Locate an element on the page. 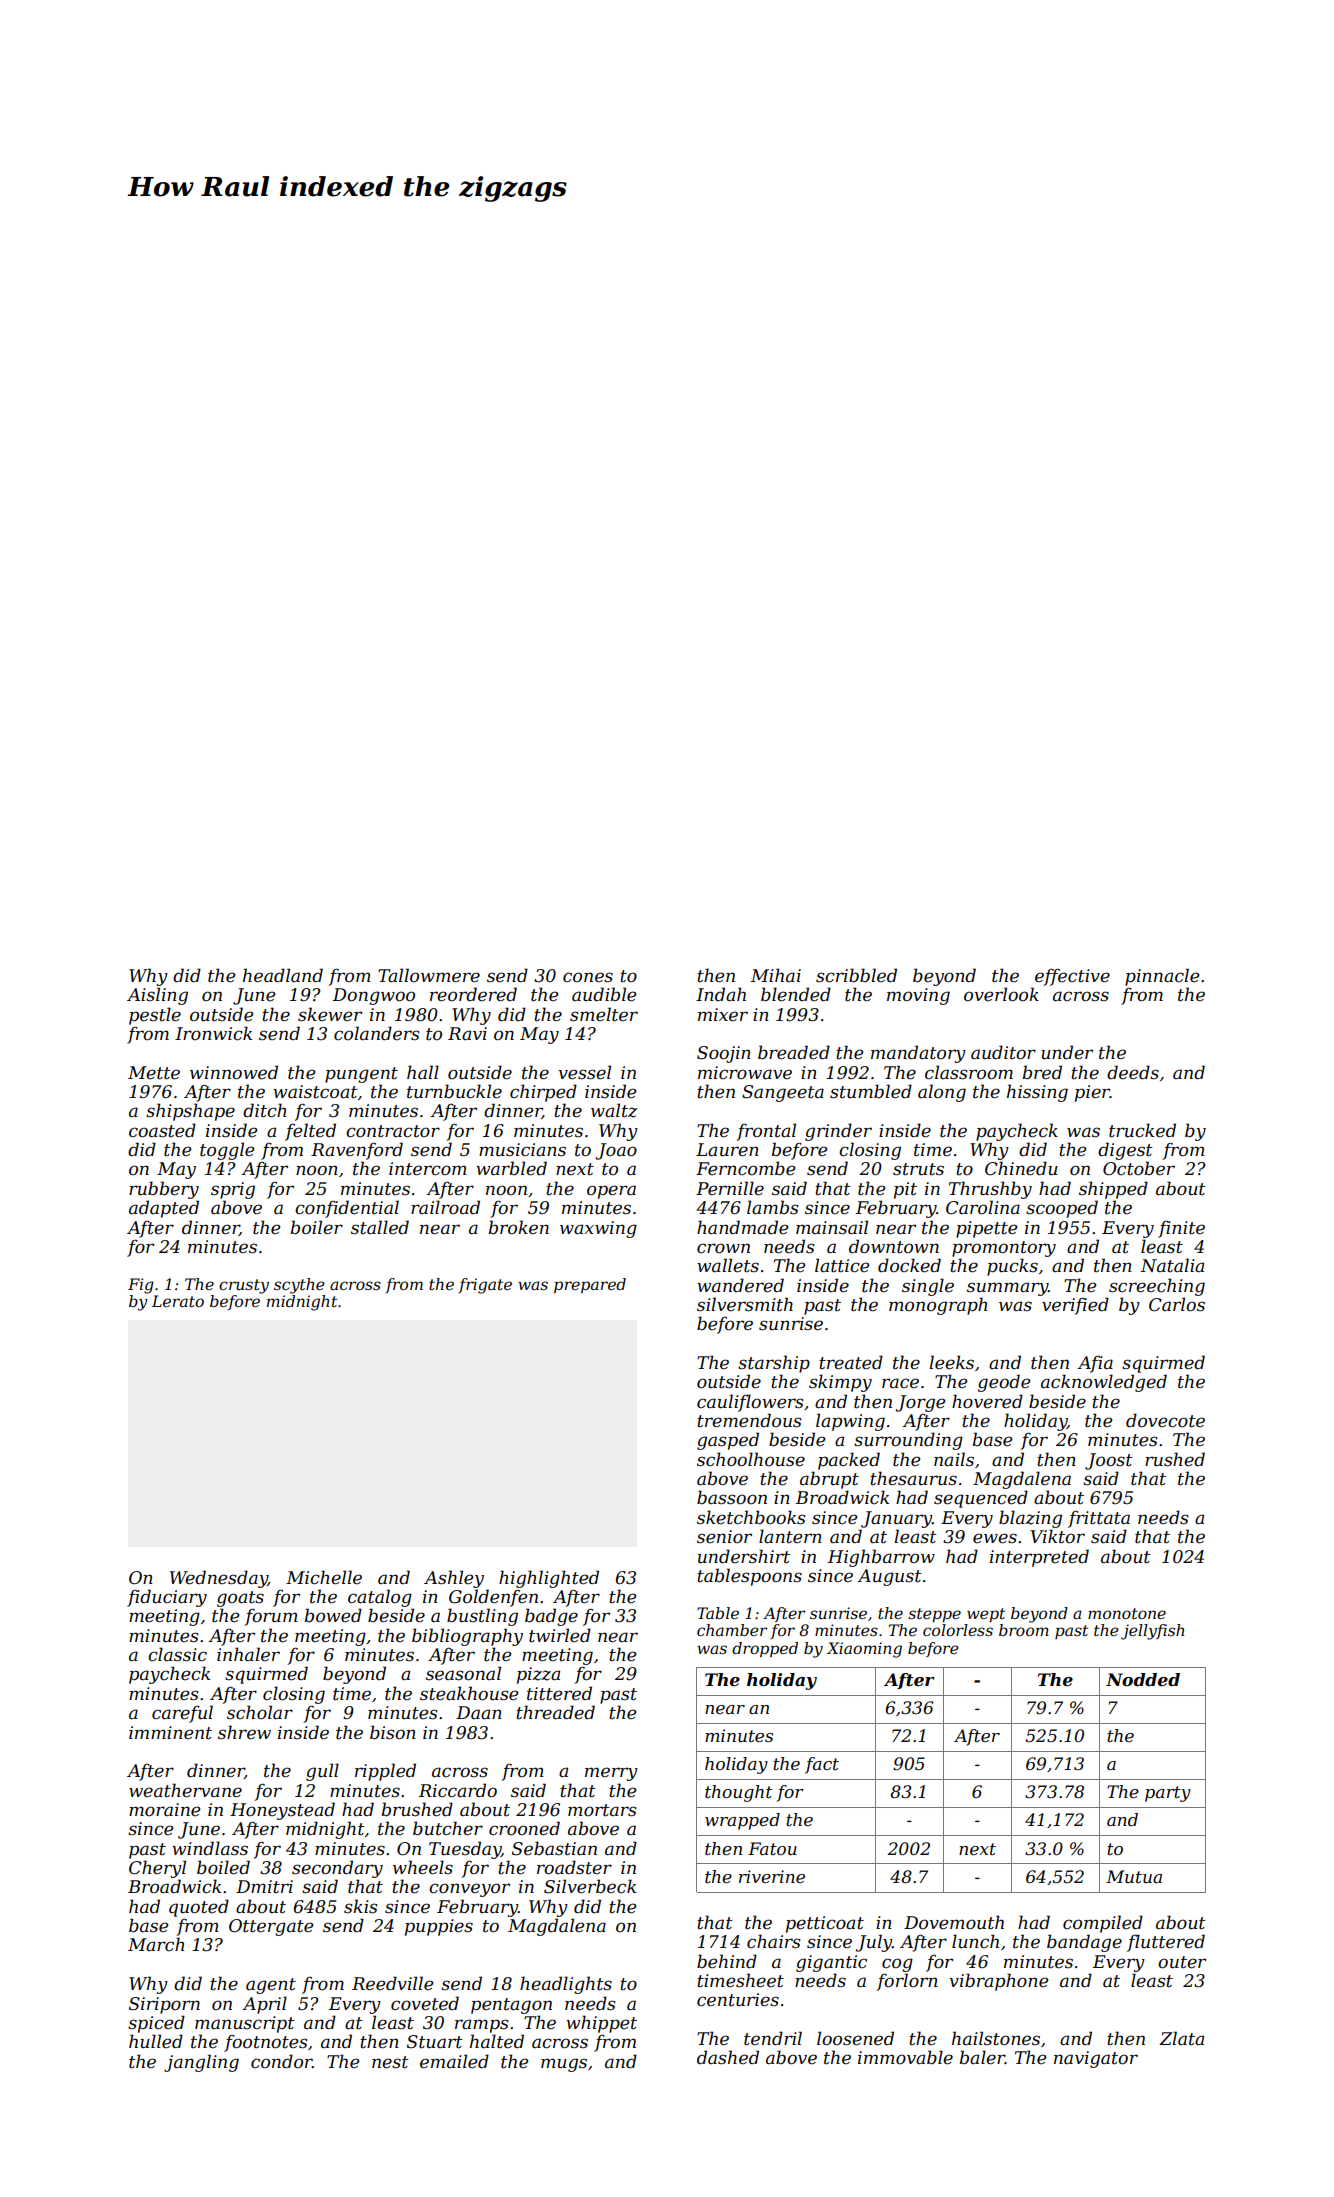  Aisling is located at coordinates (157, 996).
